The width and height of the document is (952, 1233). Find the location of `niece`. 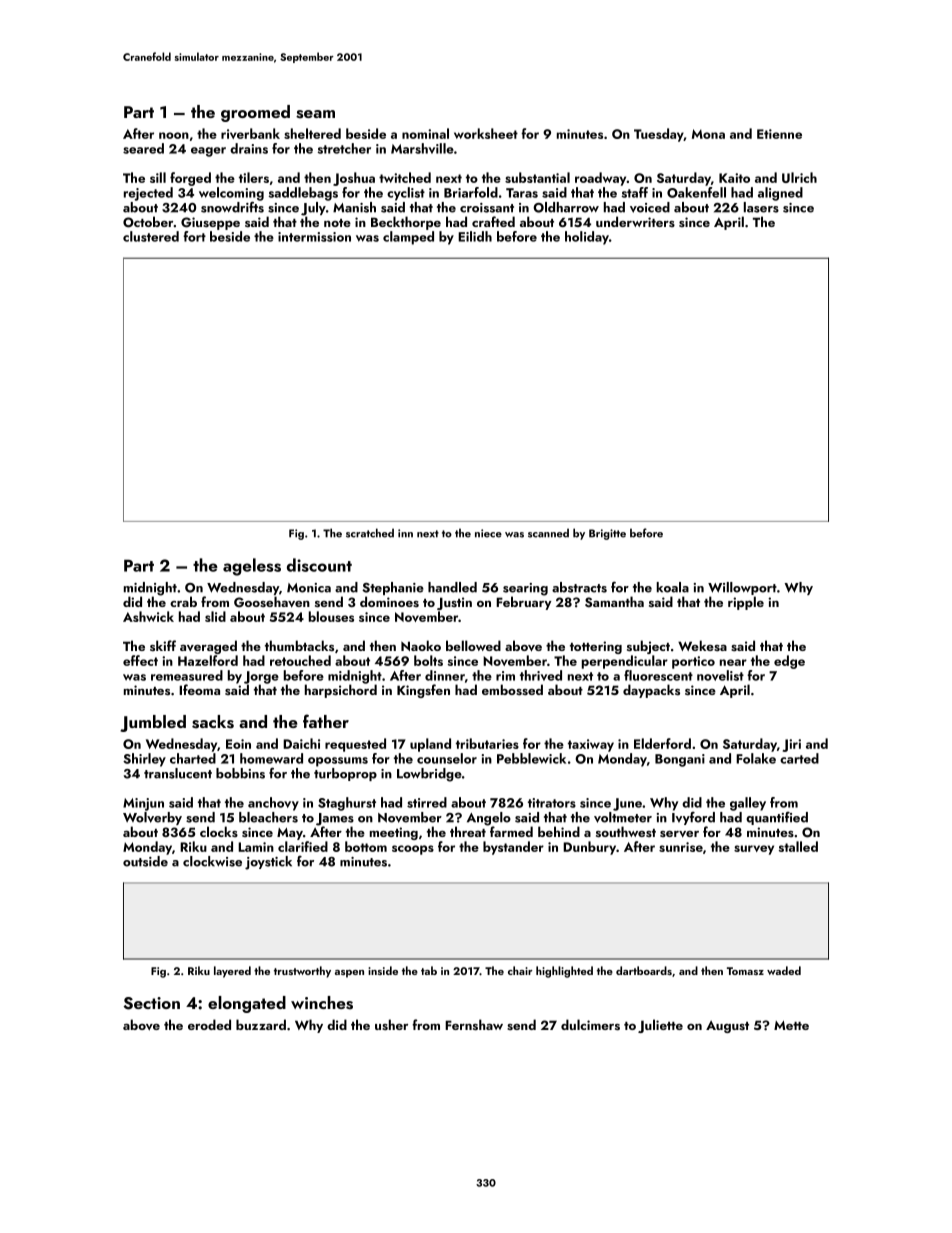

niece is located at coordinates (488, 533).
